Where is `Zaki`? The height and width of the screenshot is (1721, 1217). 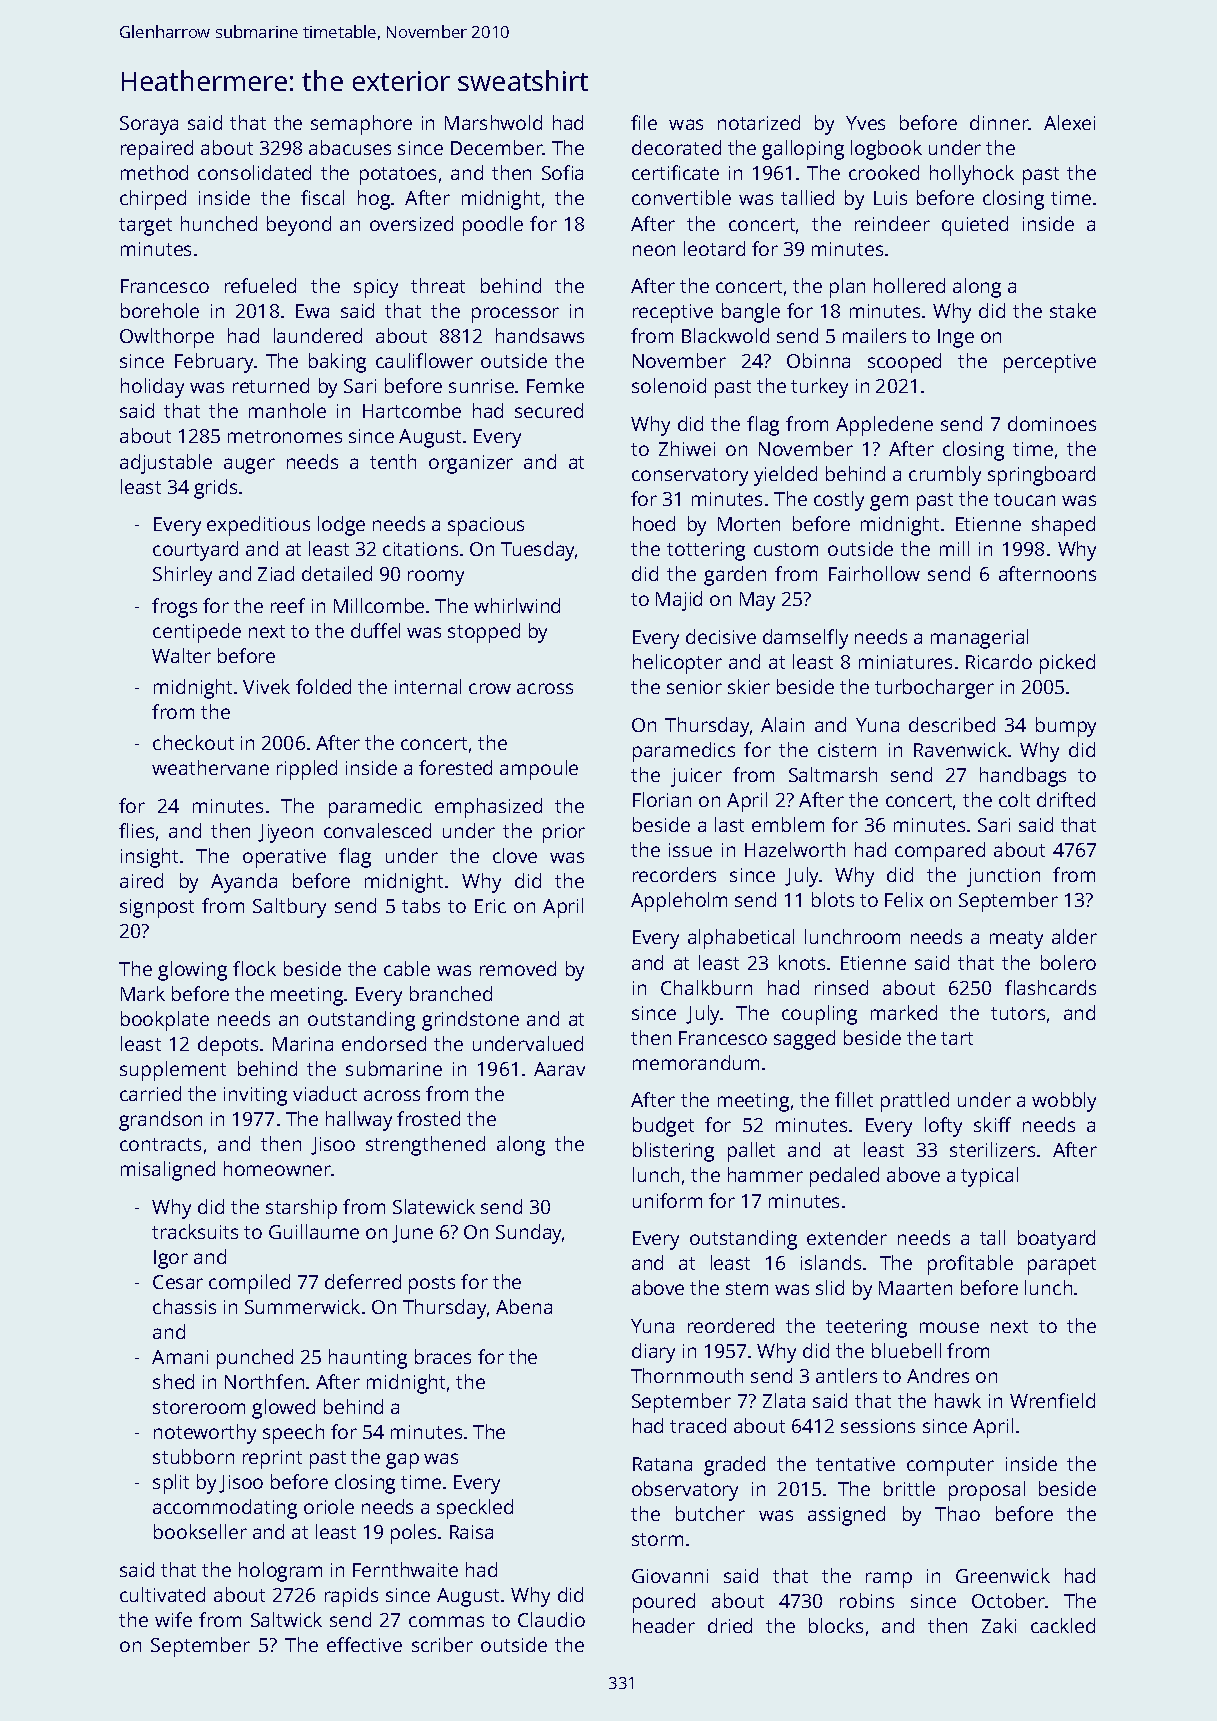
Zaki is located at coordinates (999, 1625).
